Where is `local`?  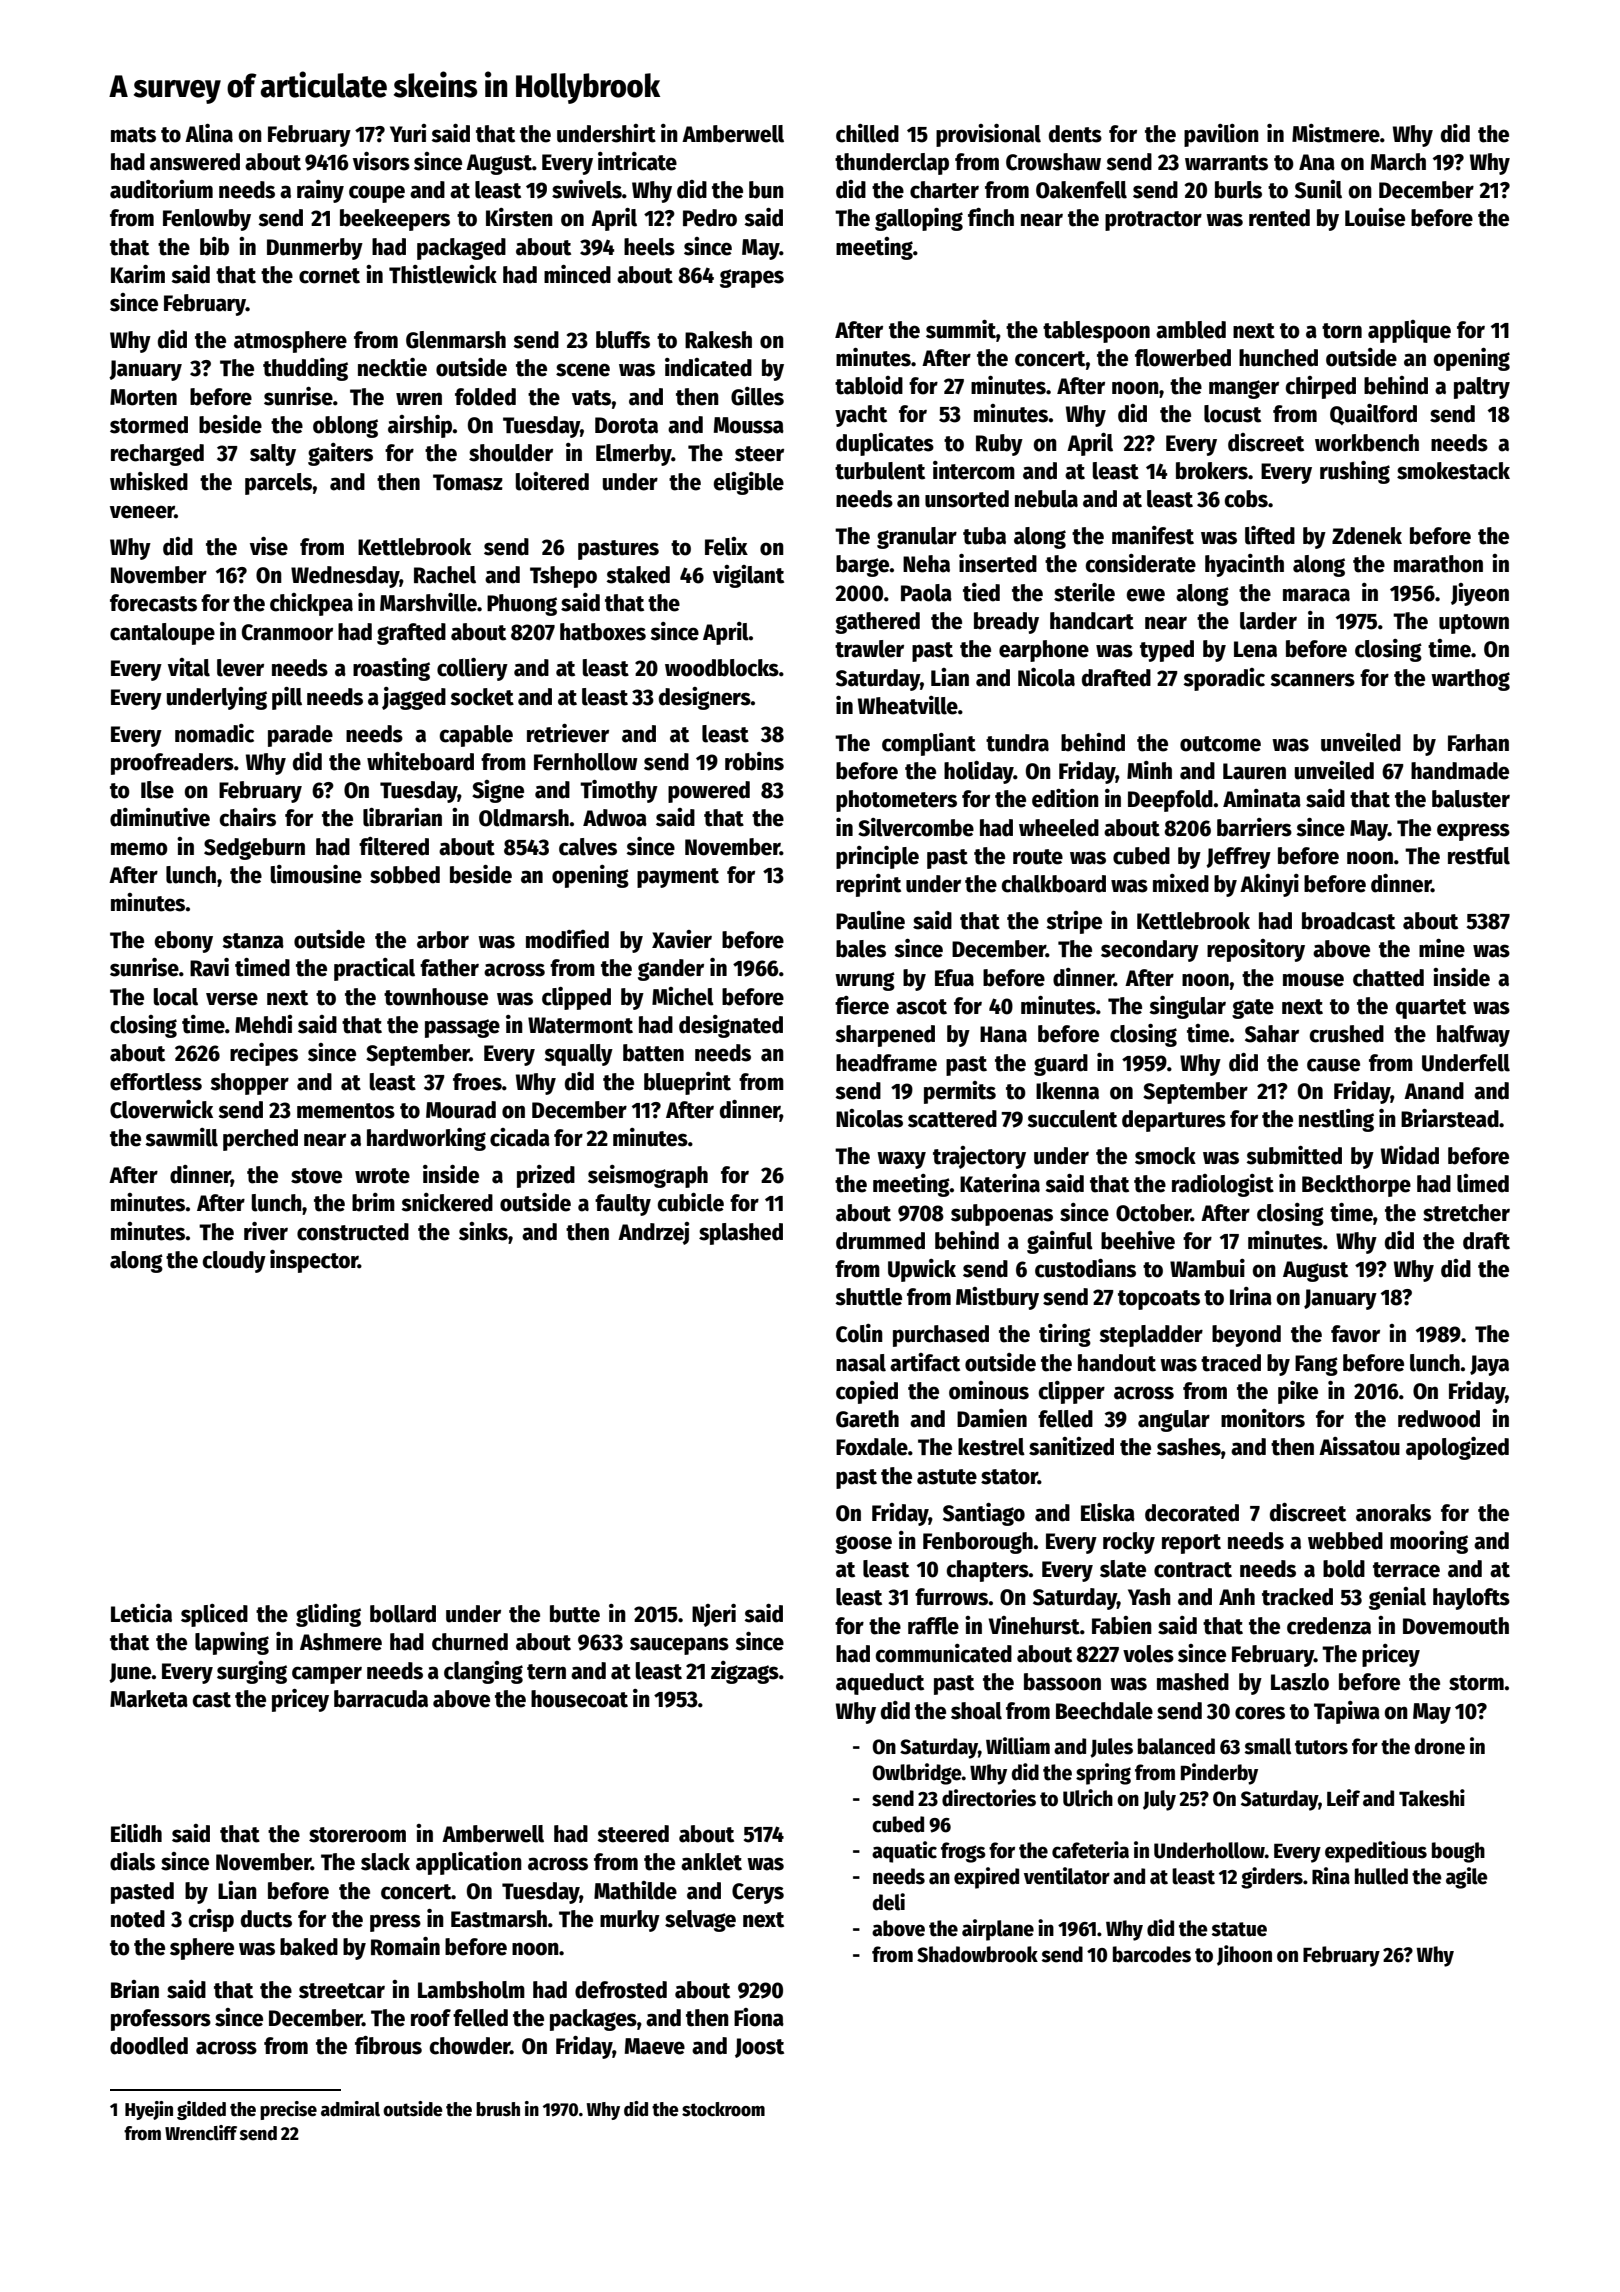
local is located at coordinates (176, 997).
